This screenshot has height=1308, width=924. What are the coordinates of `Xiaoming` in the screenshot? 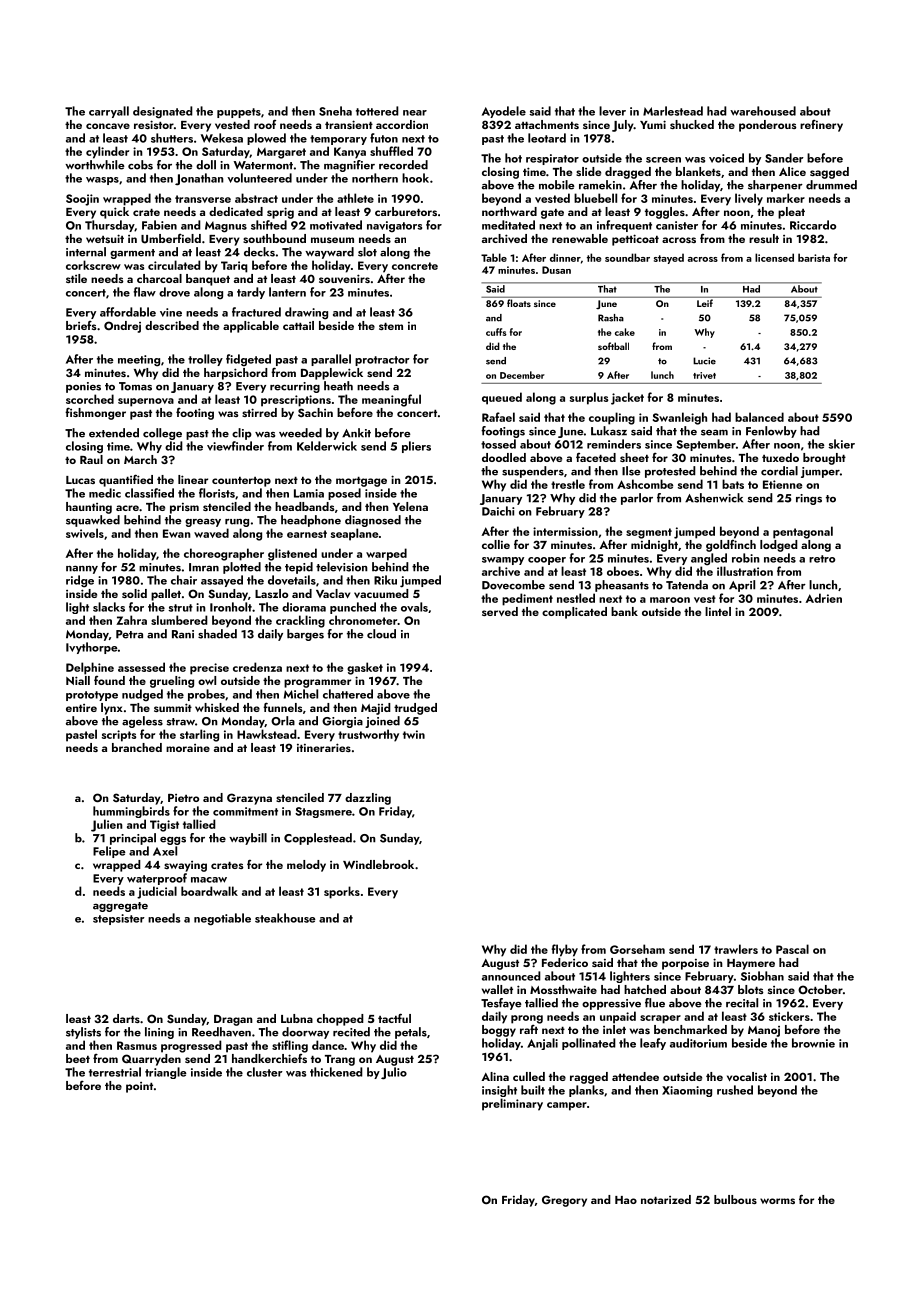 It's located at (687, 1091).
